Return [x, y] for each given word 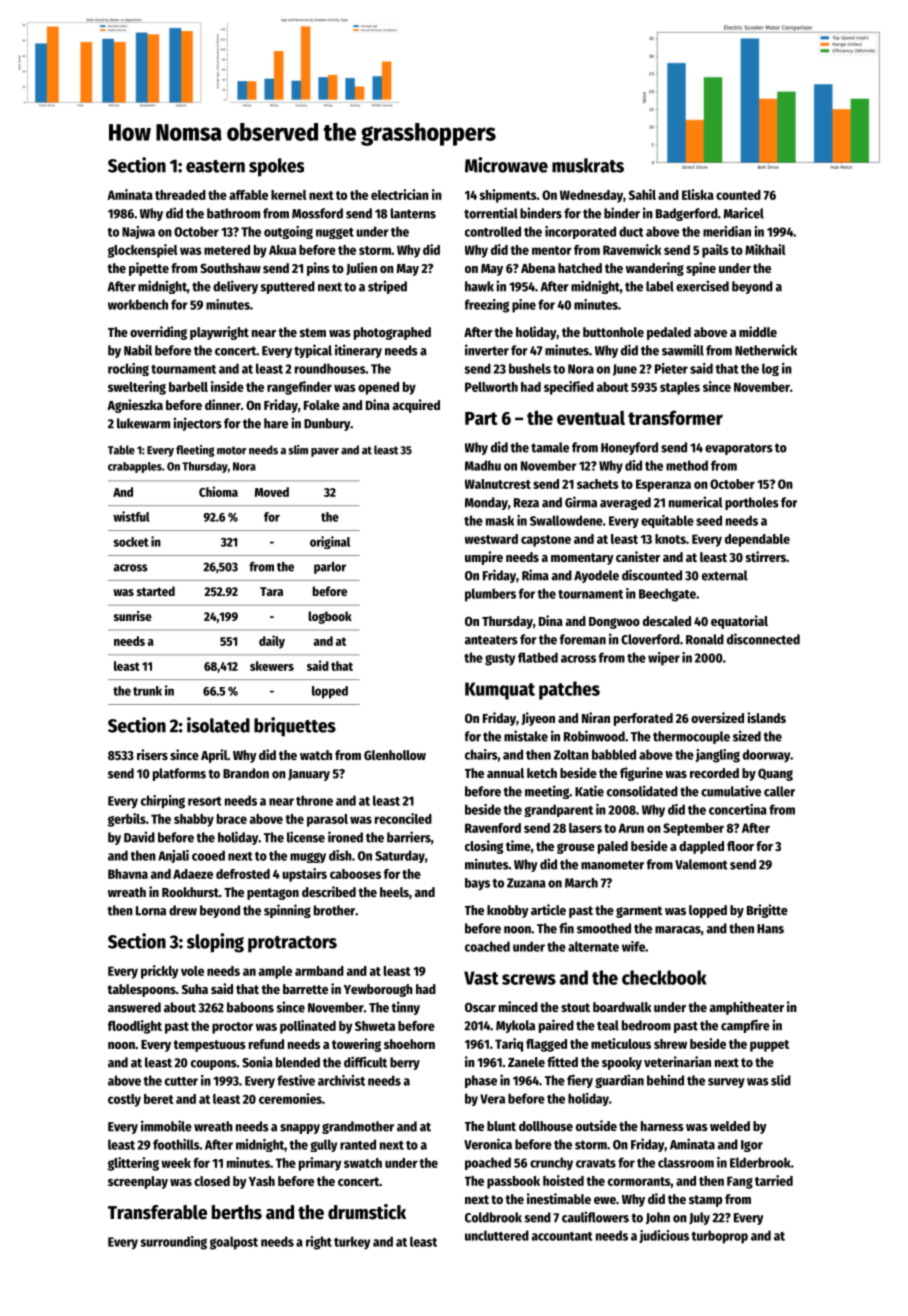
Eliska [698, 194]
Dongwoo [614, 623]
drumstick [367, 1212]
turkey [352, 1243]
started [156, 591]
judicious [664, 1236]
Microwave [506, 165]
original [330, 542]
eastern [215, 166]
